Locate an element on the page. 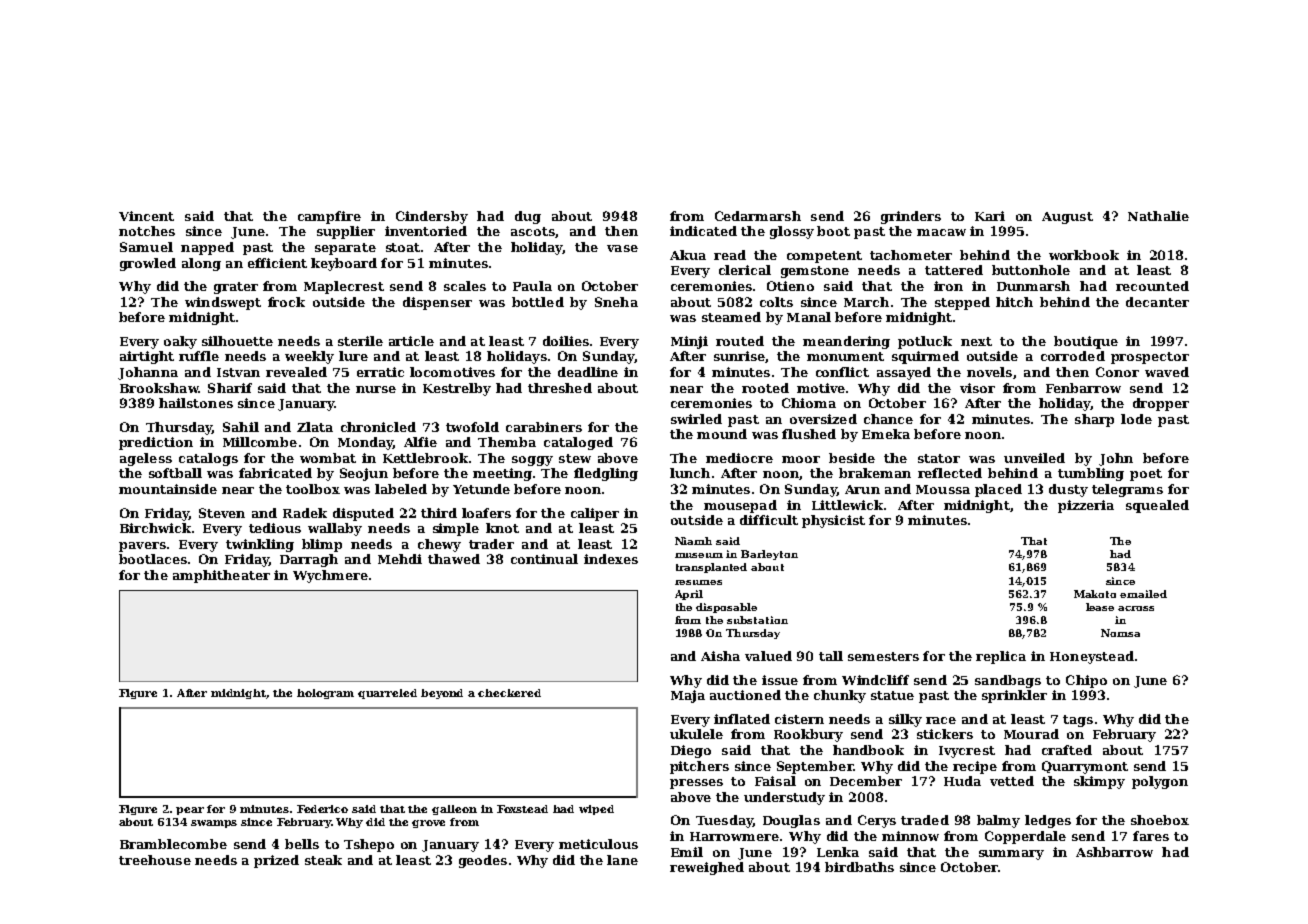 The image size is (1308, 924). summary is located at coordinates (1011, 855).
